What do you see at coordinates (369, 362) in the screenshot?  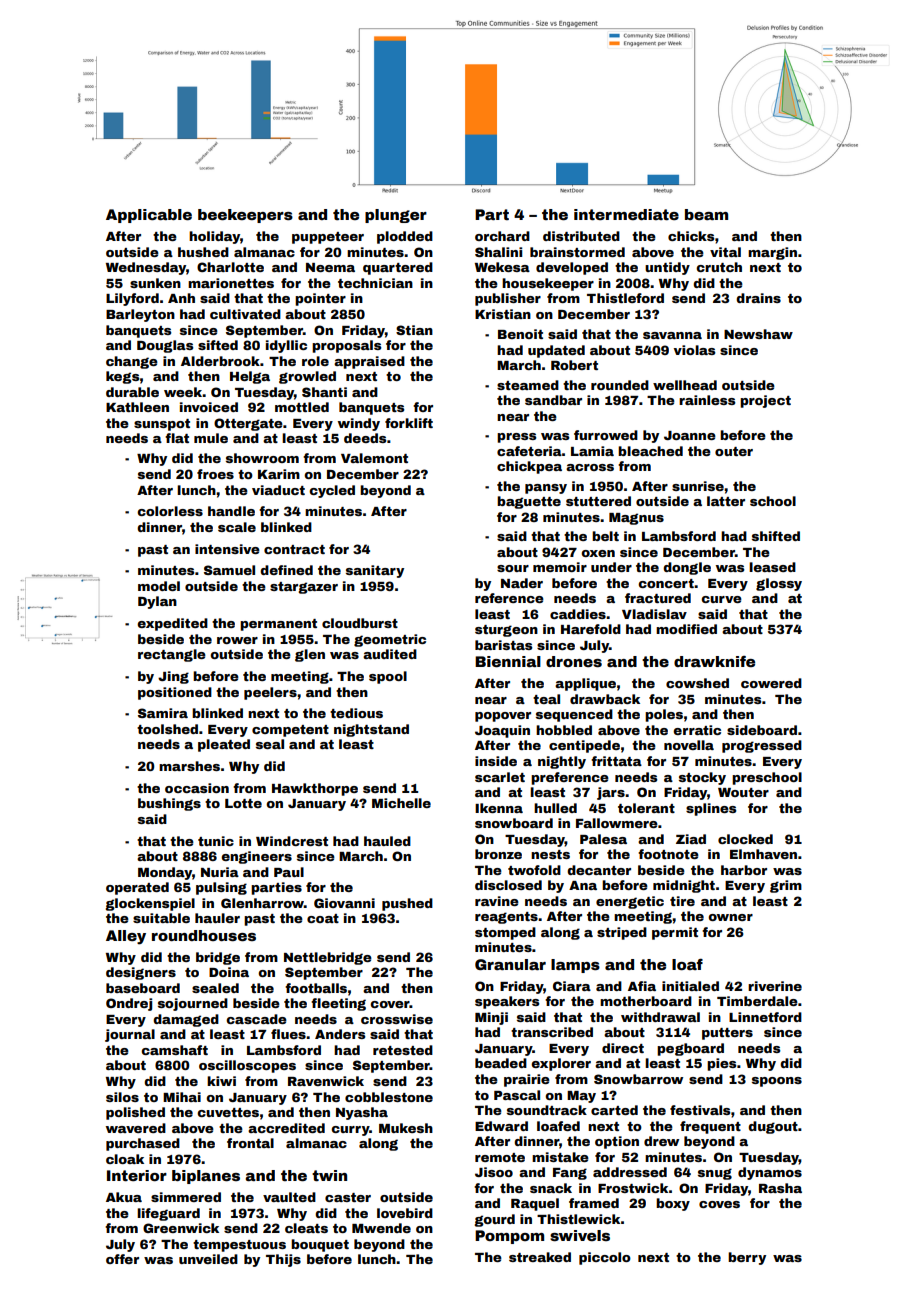 I see `appraised` at bounding box center [369, 362].
